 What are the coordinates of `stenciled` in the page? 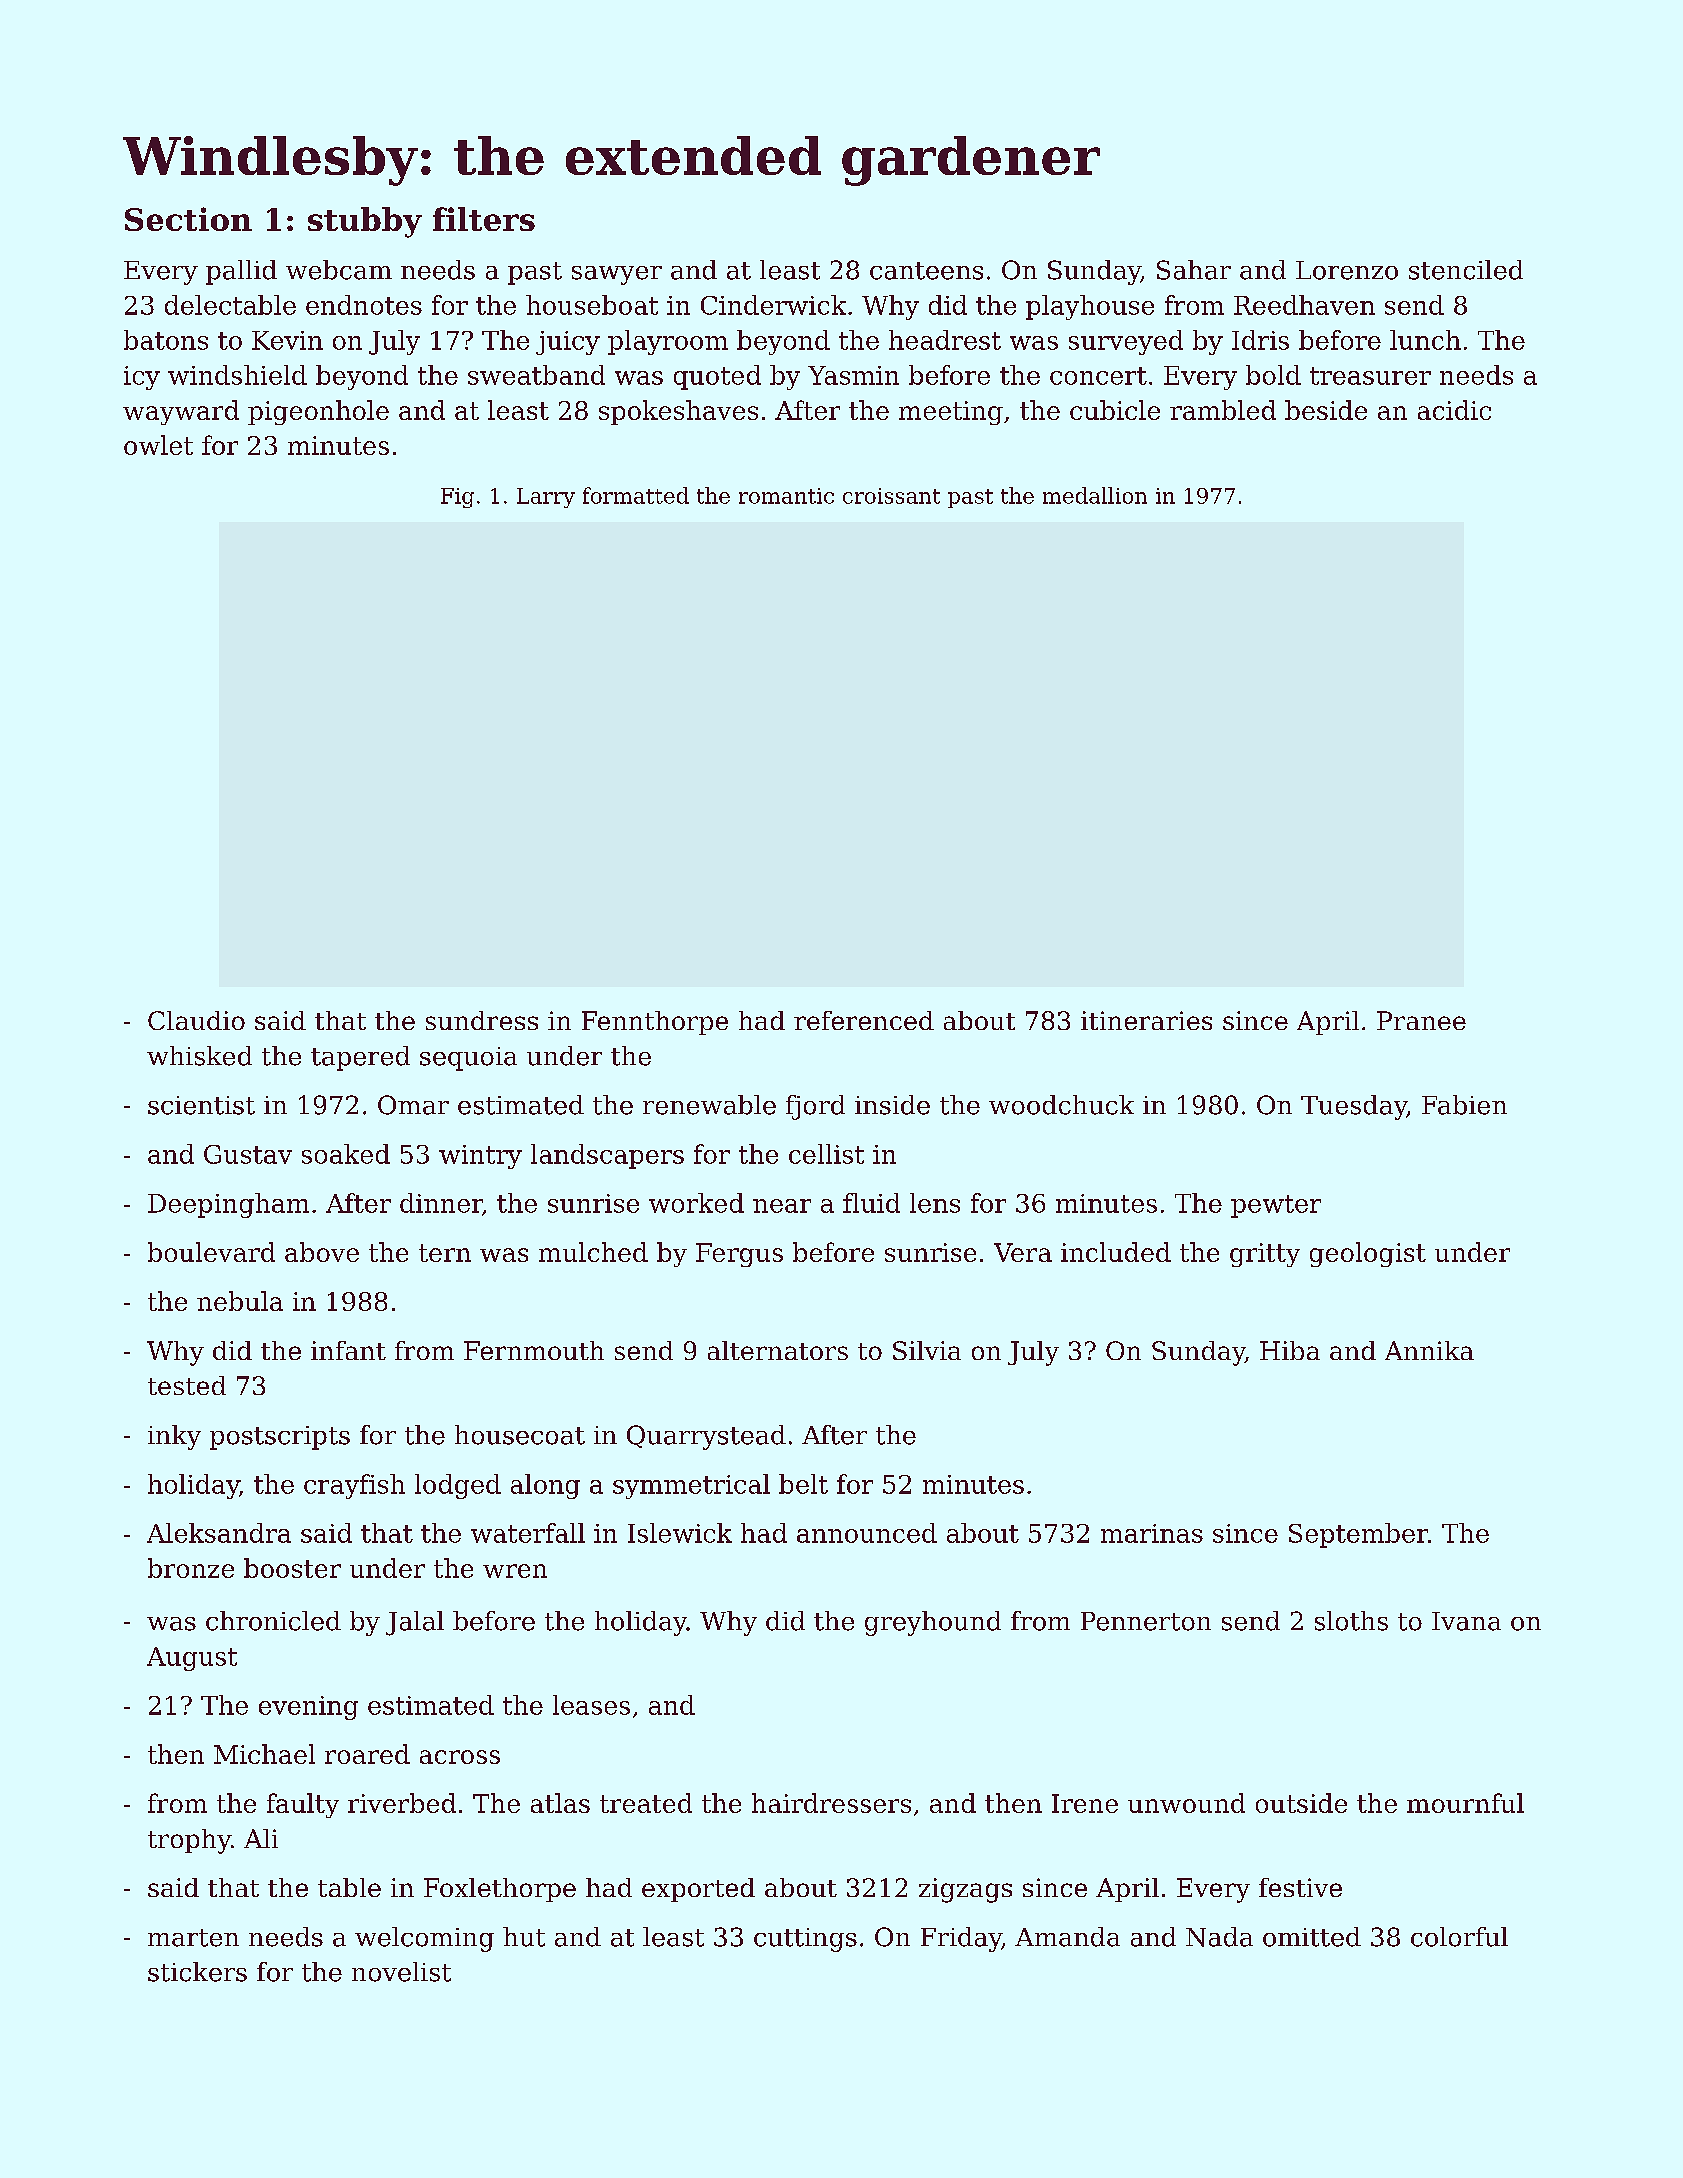 It's located at (1466, 270).
